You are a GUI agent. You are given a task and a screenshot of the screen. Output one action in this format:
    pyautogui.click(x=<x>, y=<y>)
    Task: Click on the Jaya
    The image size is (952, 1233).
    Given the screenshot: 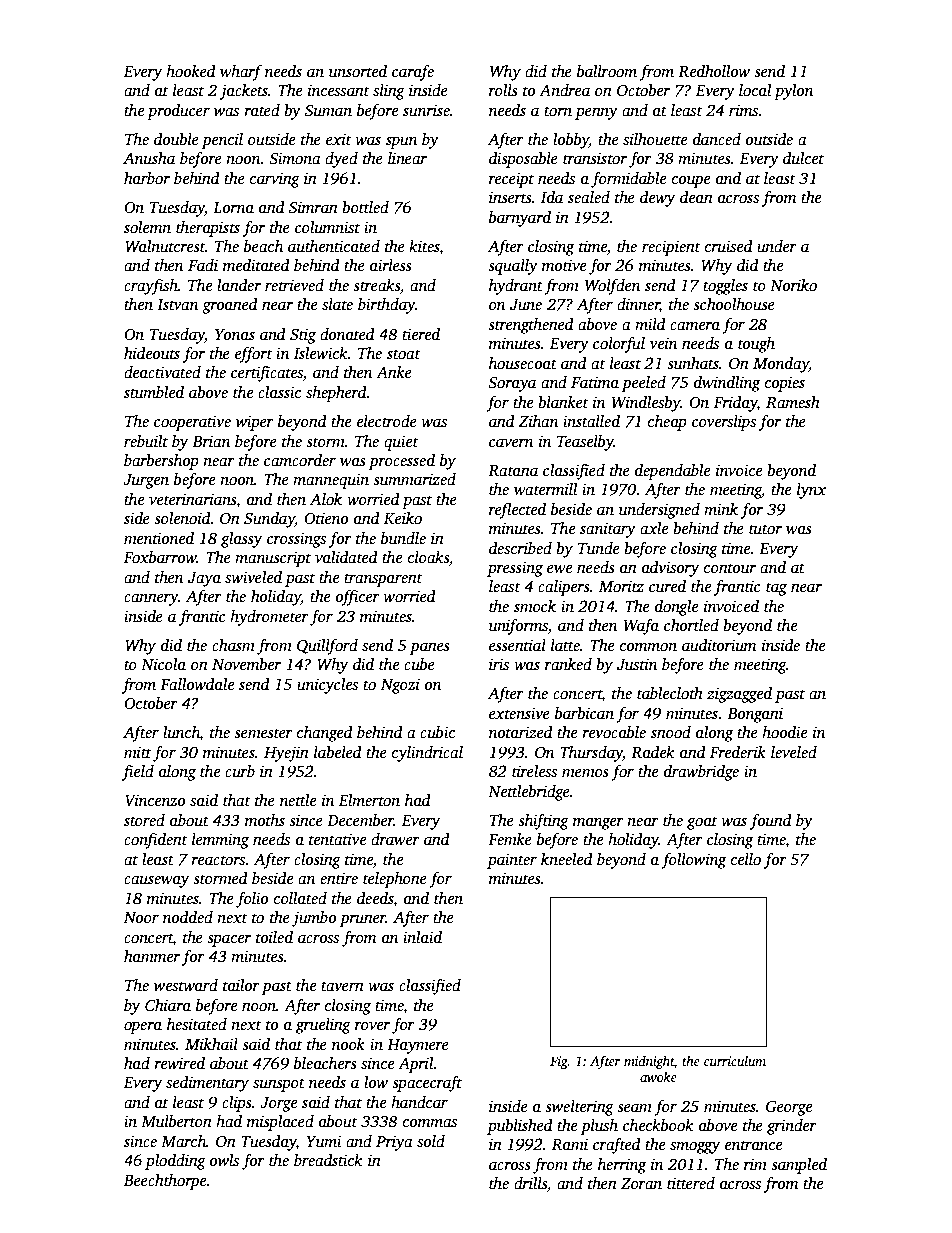 What is the action you would take?
    pyautogui.click(x=204, y=579)
